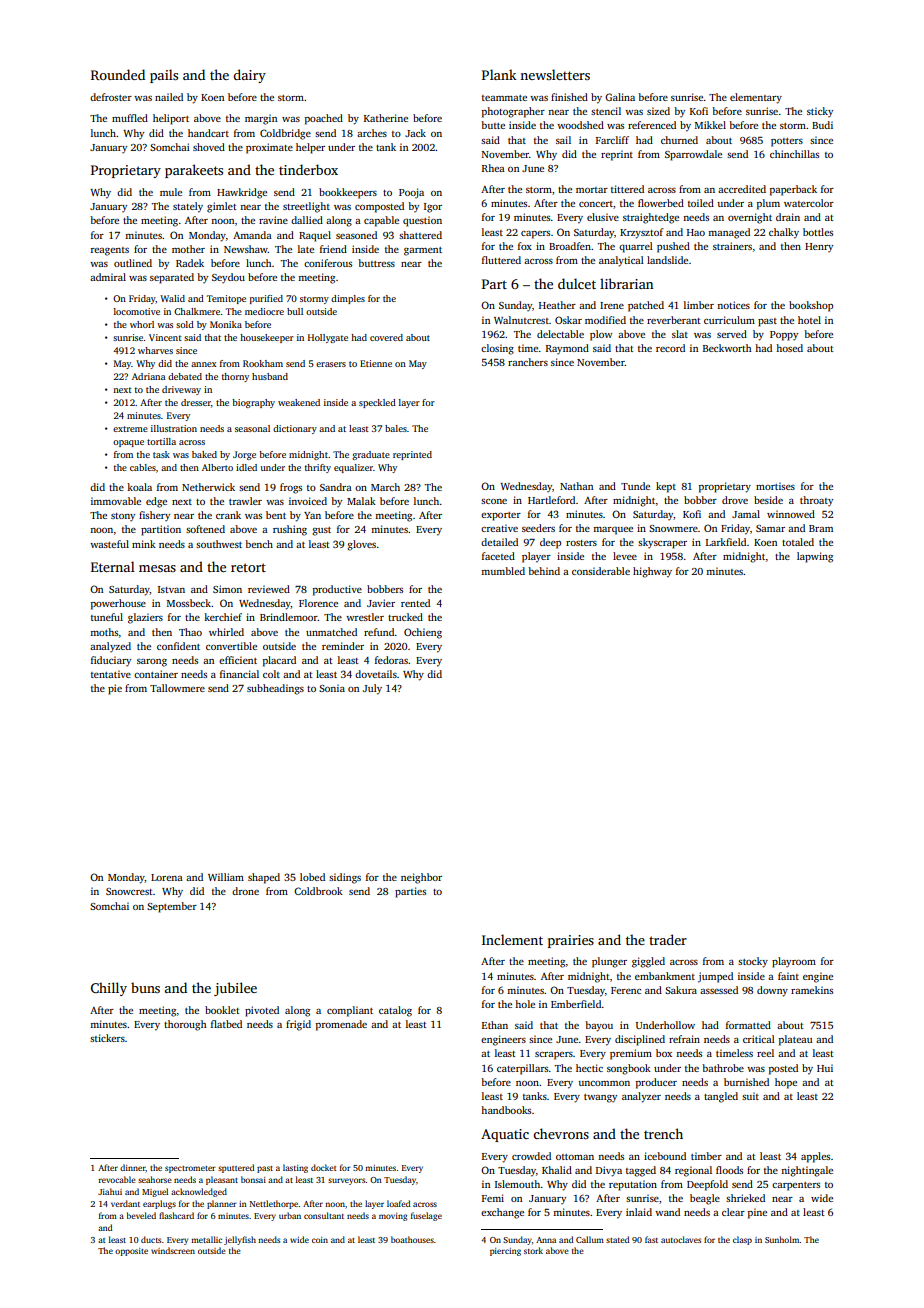 The height and width of the document is (1308, 924). Describe the element at coordinates (652, 572) in the document. I see `highway` at that location.
